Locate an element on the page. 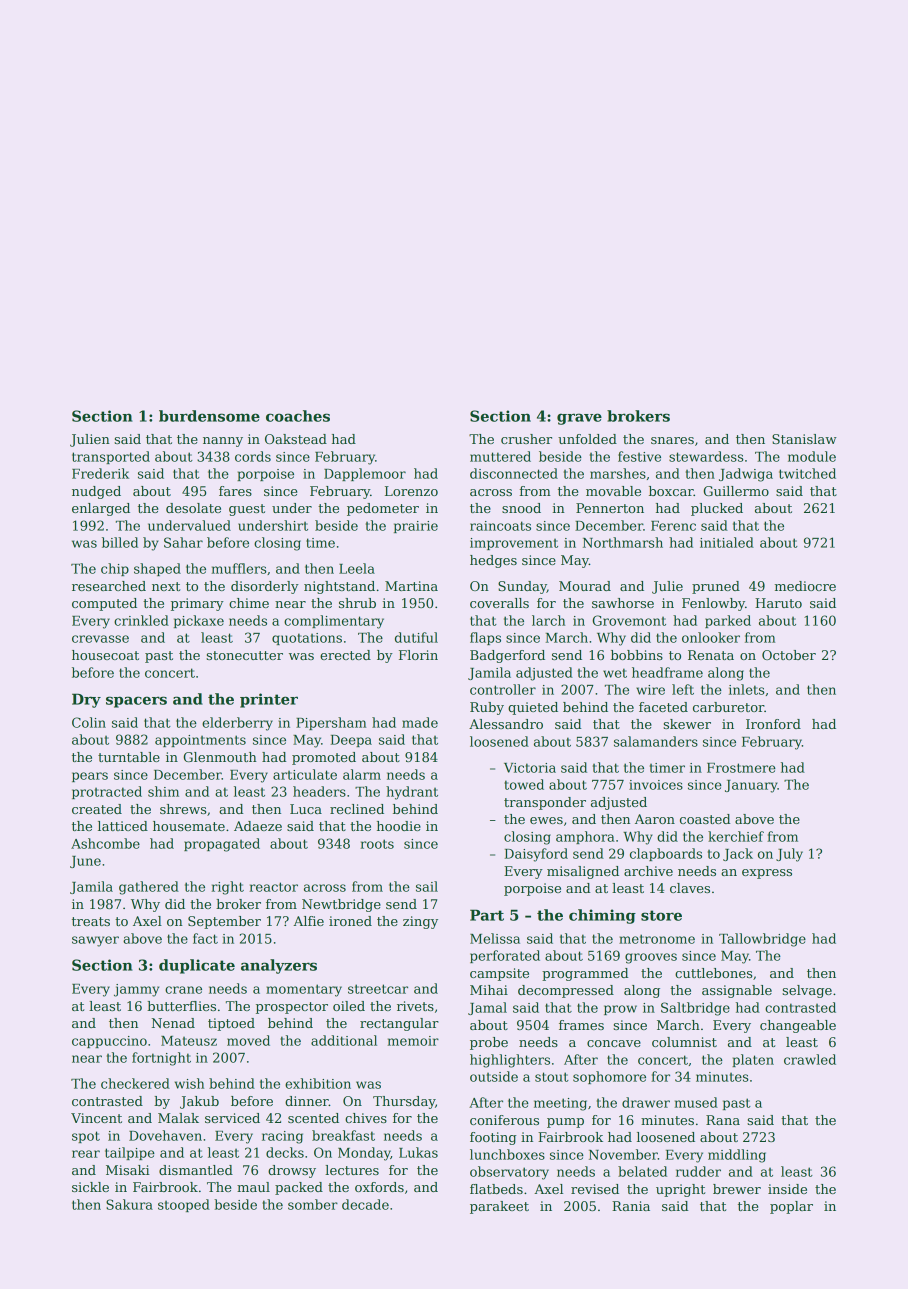  nanny is located at coordinates (223, 442).
